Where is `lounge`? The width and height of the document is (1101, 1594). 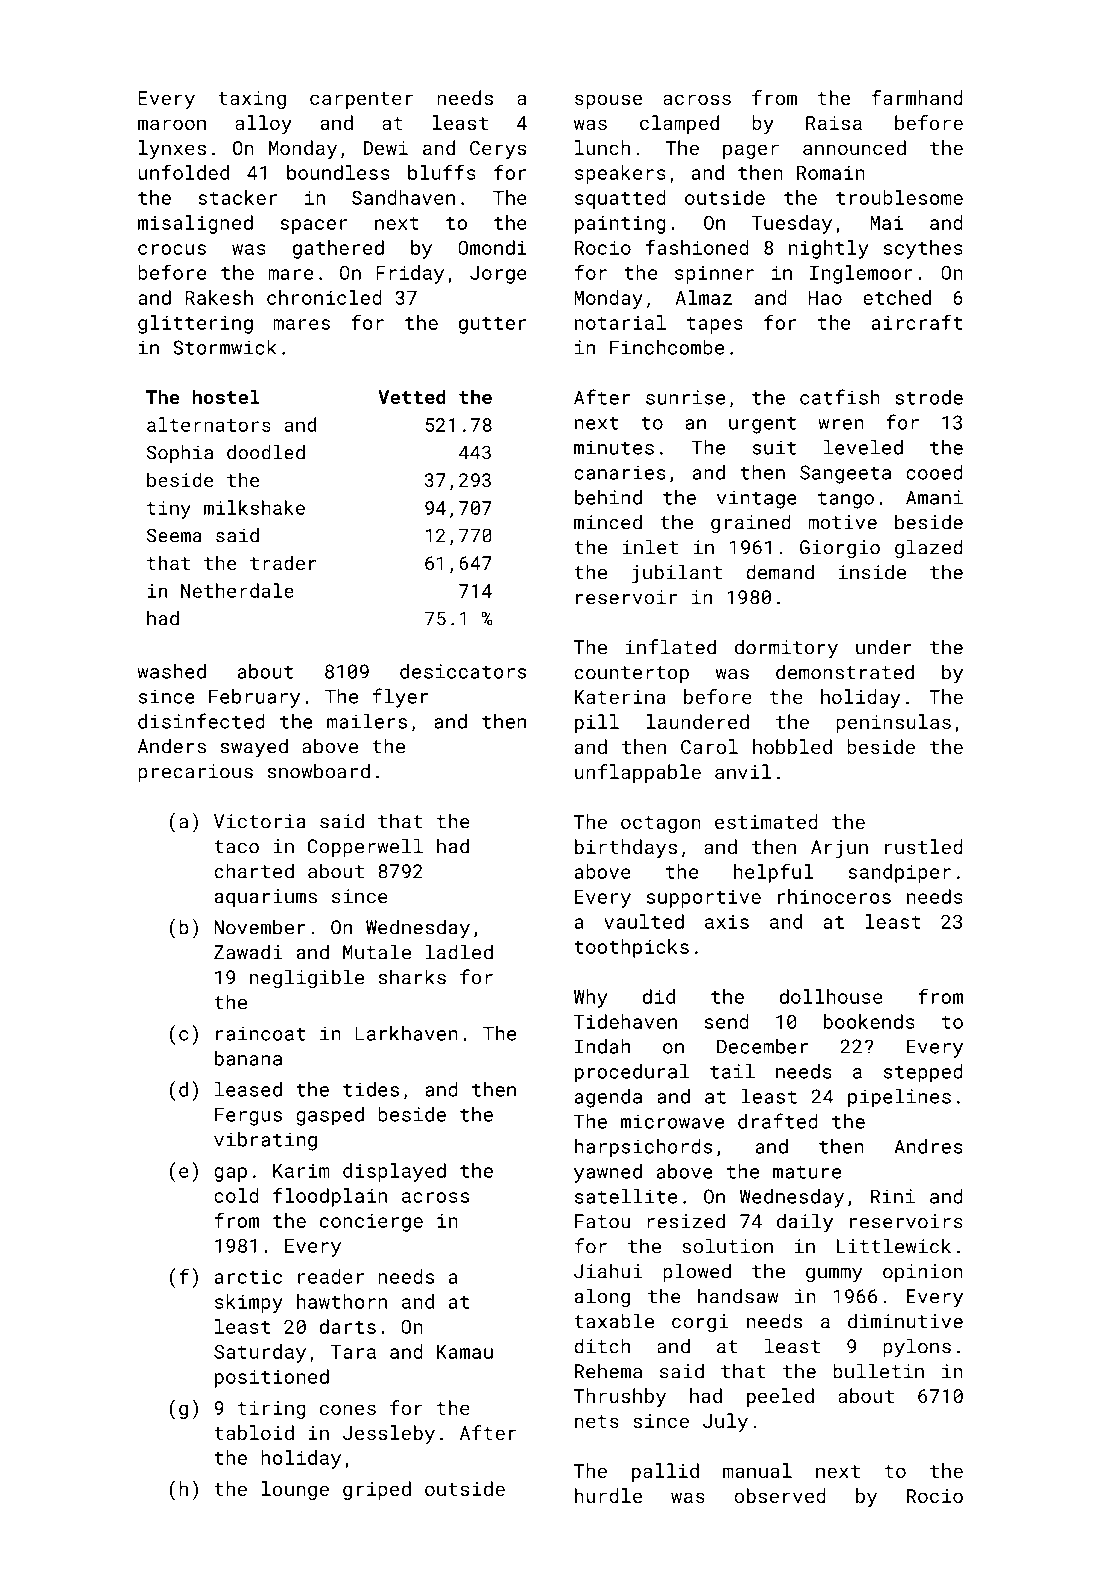
lounge is located at coordinates (295, 1490).
